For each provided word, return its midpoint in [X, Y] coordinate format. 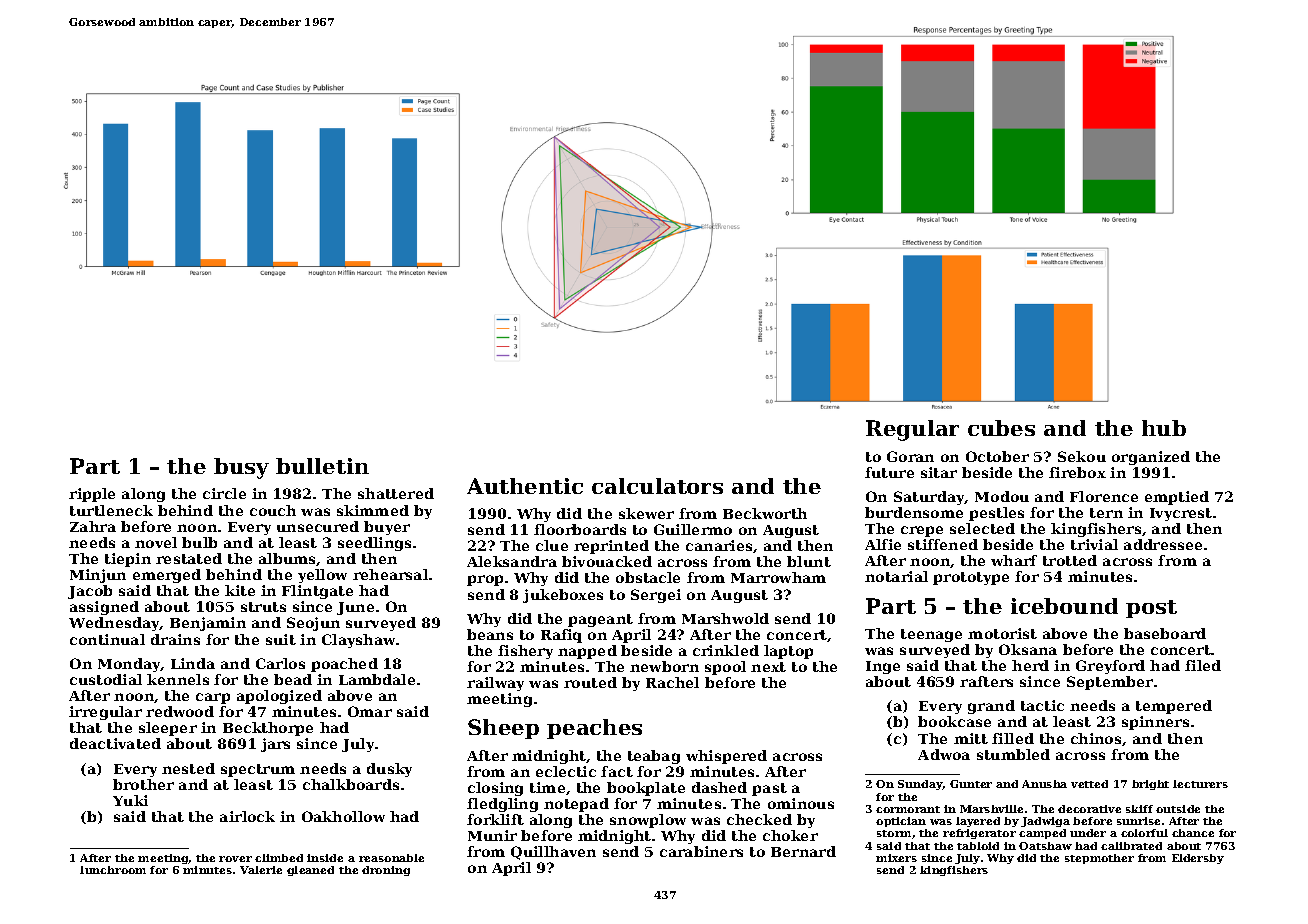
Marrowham [778, 577]
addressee [1163, 544]
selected [982, 528]
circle [224, 493]
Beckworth [765, 513]
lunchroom [113, 870]
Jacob [90, 592]
